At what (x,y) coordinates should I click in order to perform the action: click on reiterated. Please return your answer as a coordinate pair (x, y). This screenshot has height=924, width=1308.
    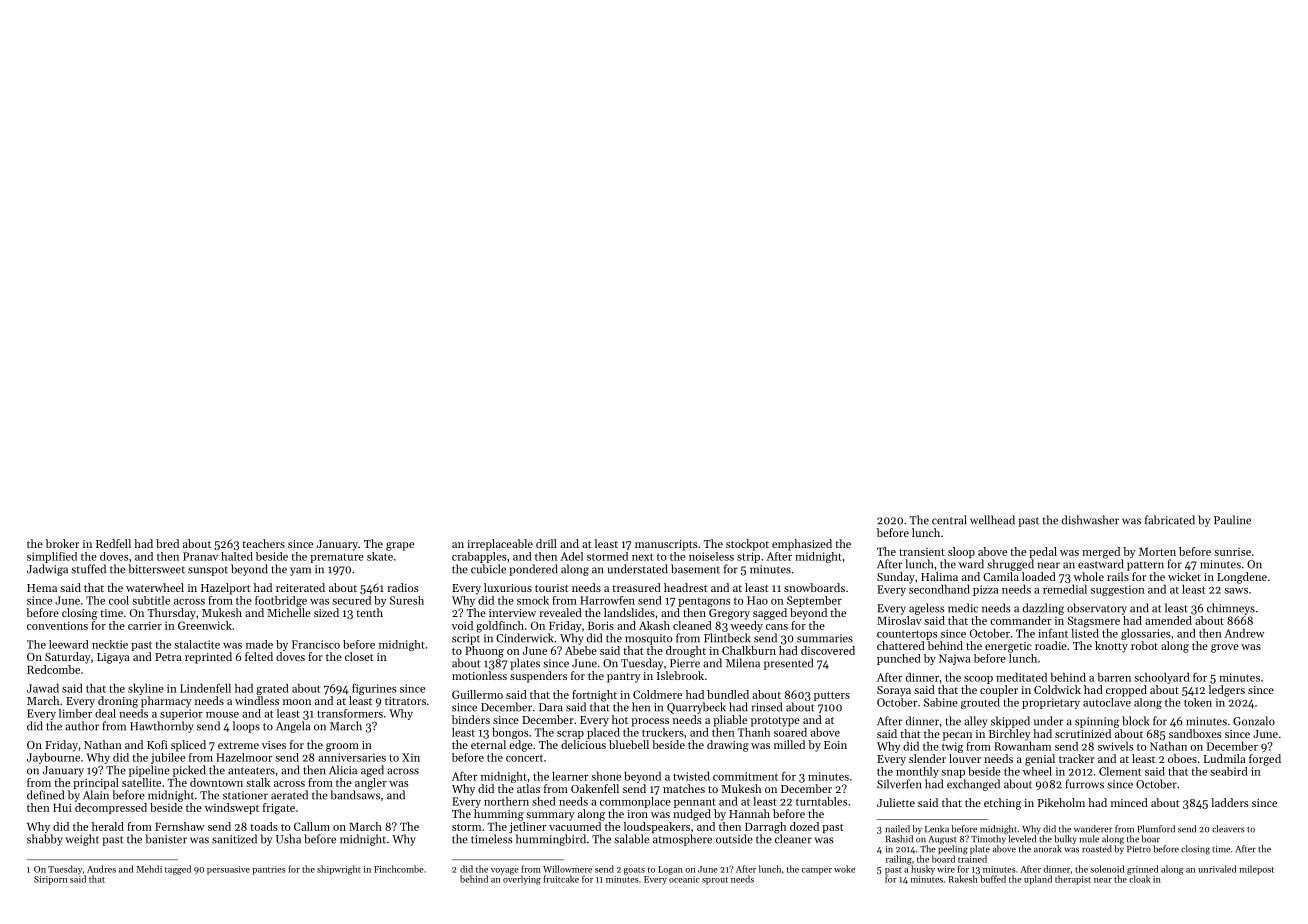
    Looking at the image, I should click on (300, 587).
